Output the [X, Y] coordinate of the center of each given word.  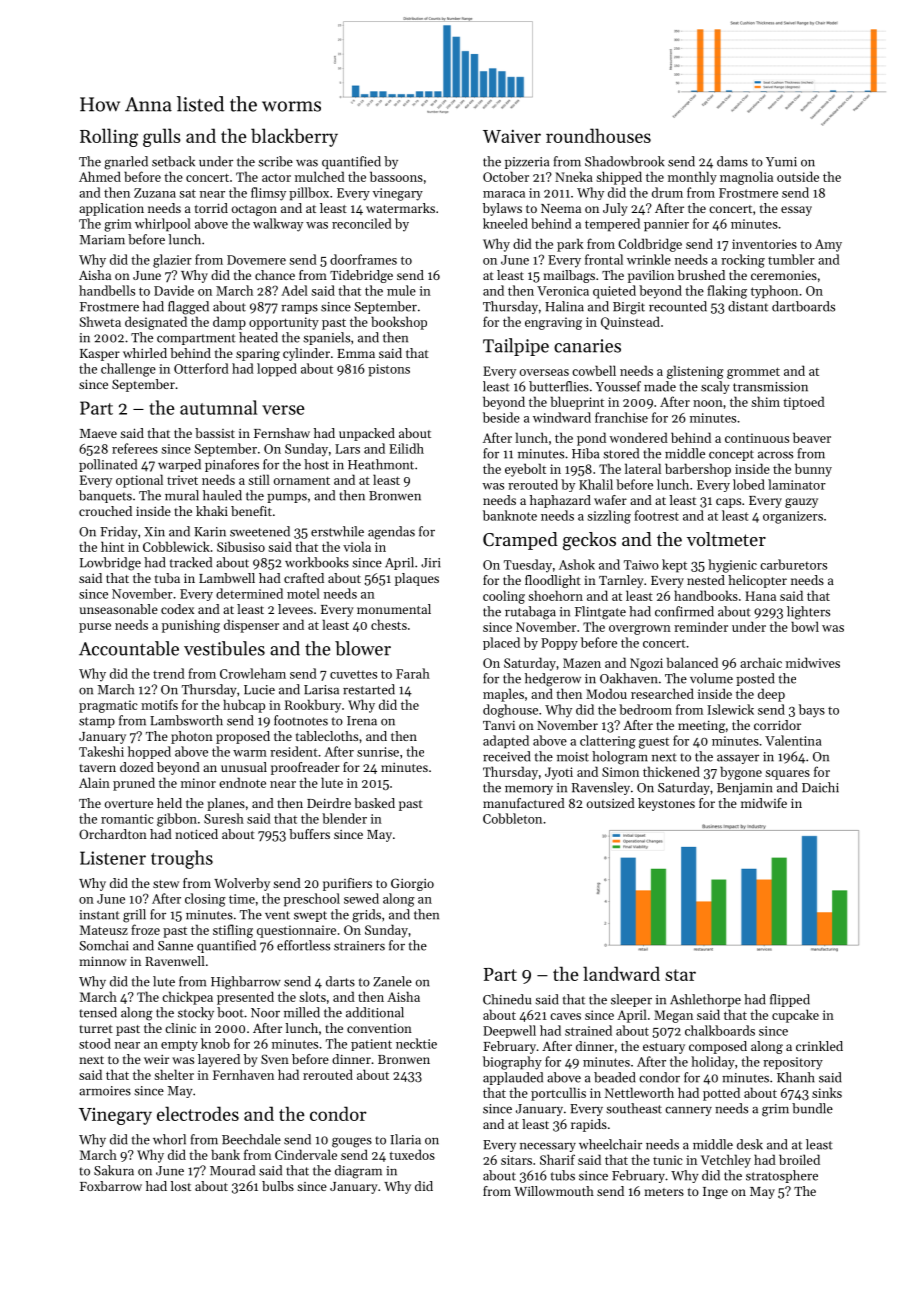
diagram [358, 1172]
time [242, 899]
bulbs [278, 1186]
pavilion [651, 276]
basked [374, 803]
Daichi [820, 787]
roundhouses [598, 135]
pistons [389, 370]
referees [135, 448]
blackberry [294, 137]
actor [276, 178]
